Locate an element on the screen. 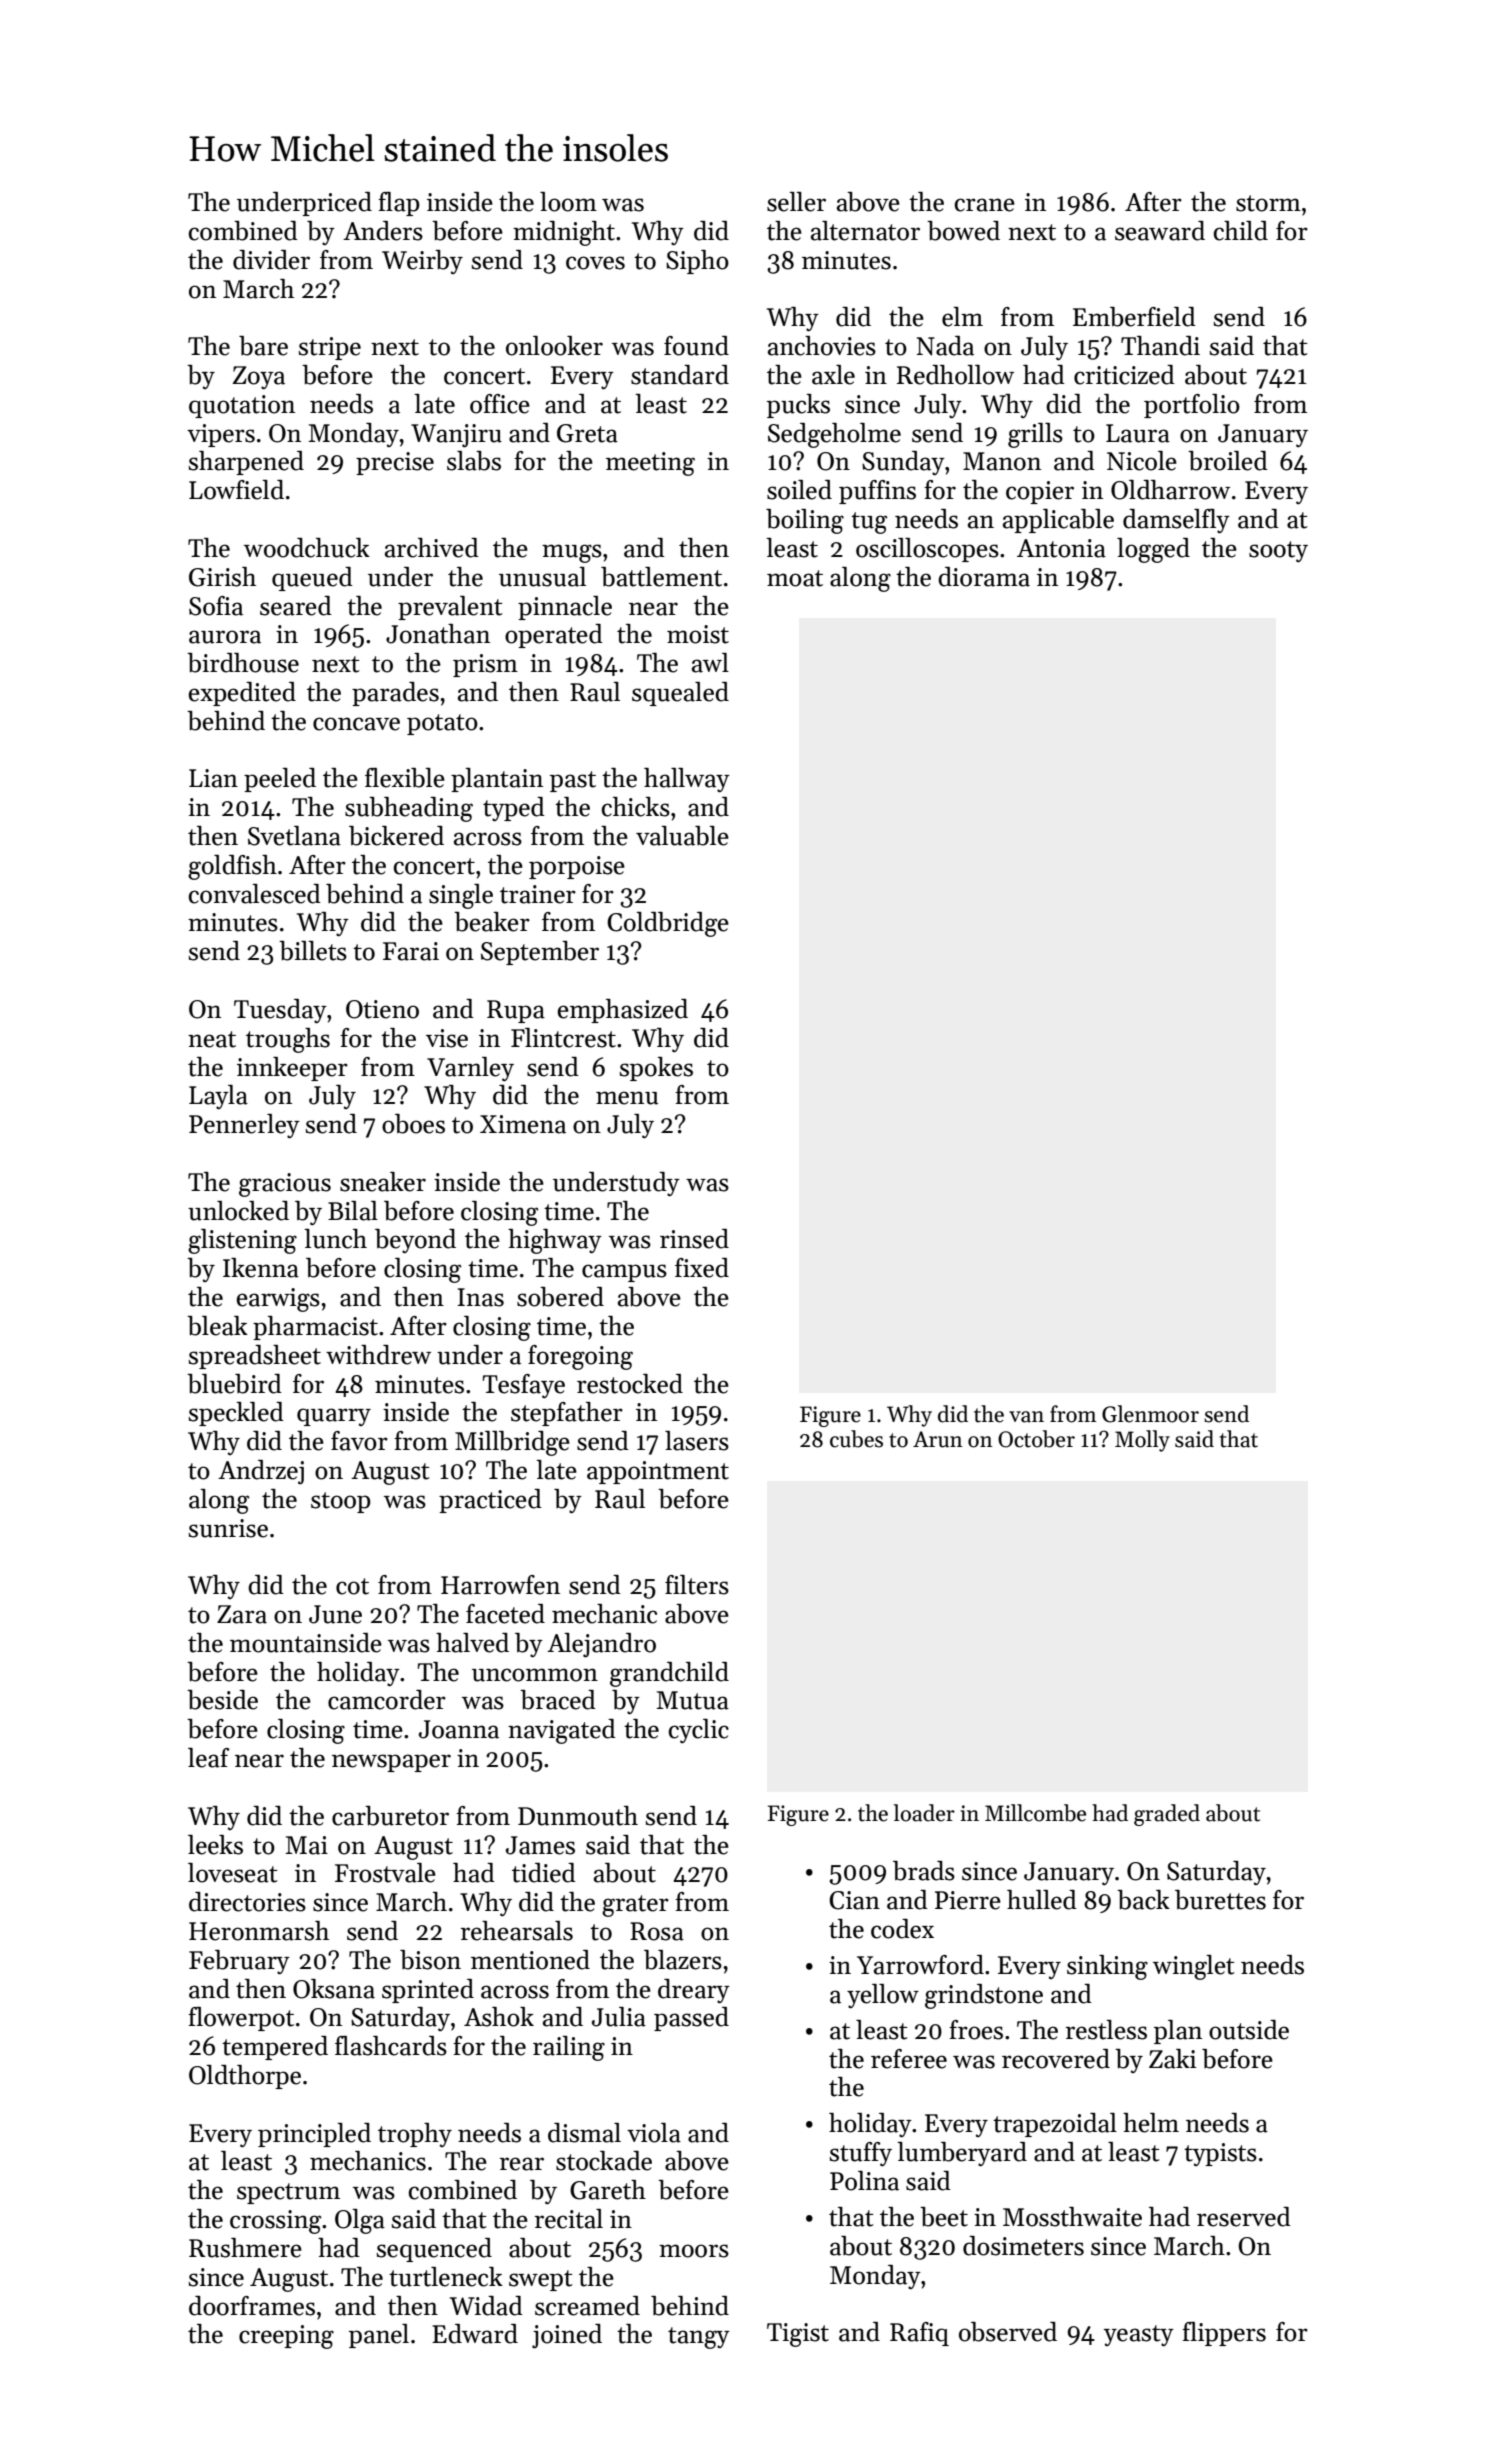  Mutua is located at coordinates (692, 1700).
